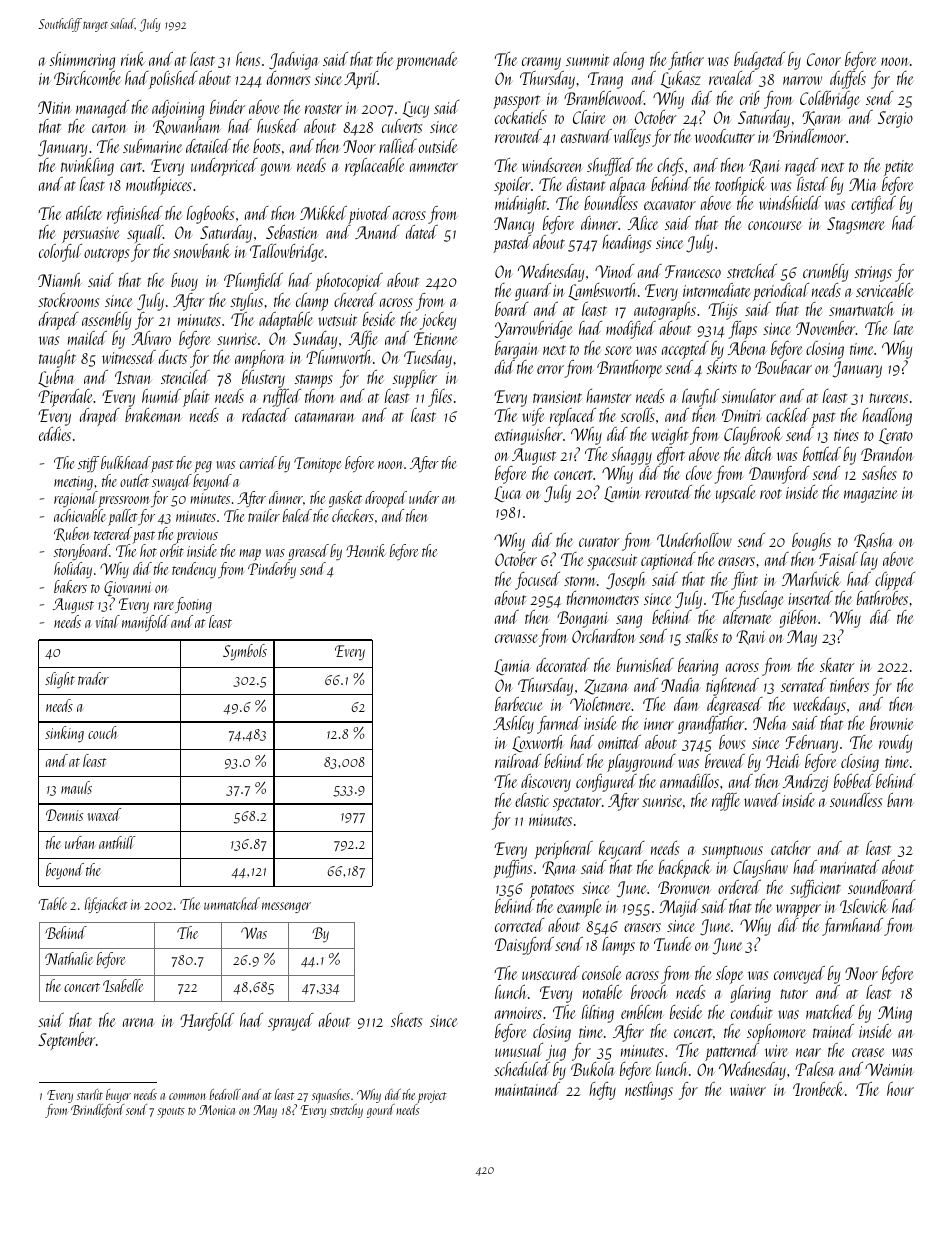 This document has height=1233, width=952. What do you see at coordinates (762, 800) in the document?
I see `waved` at bounding box center [762, 800].
